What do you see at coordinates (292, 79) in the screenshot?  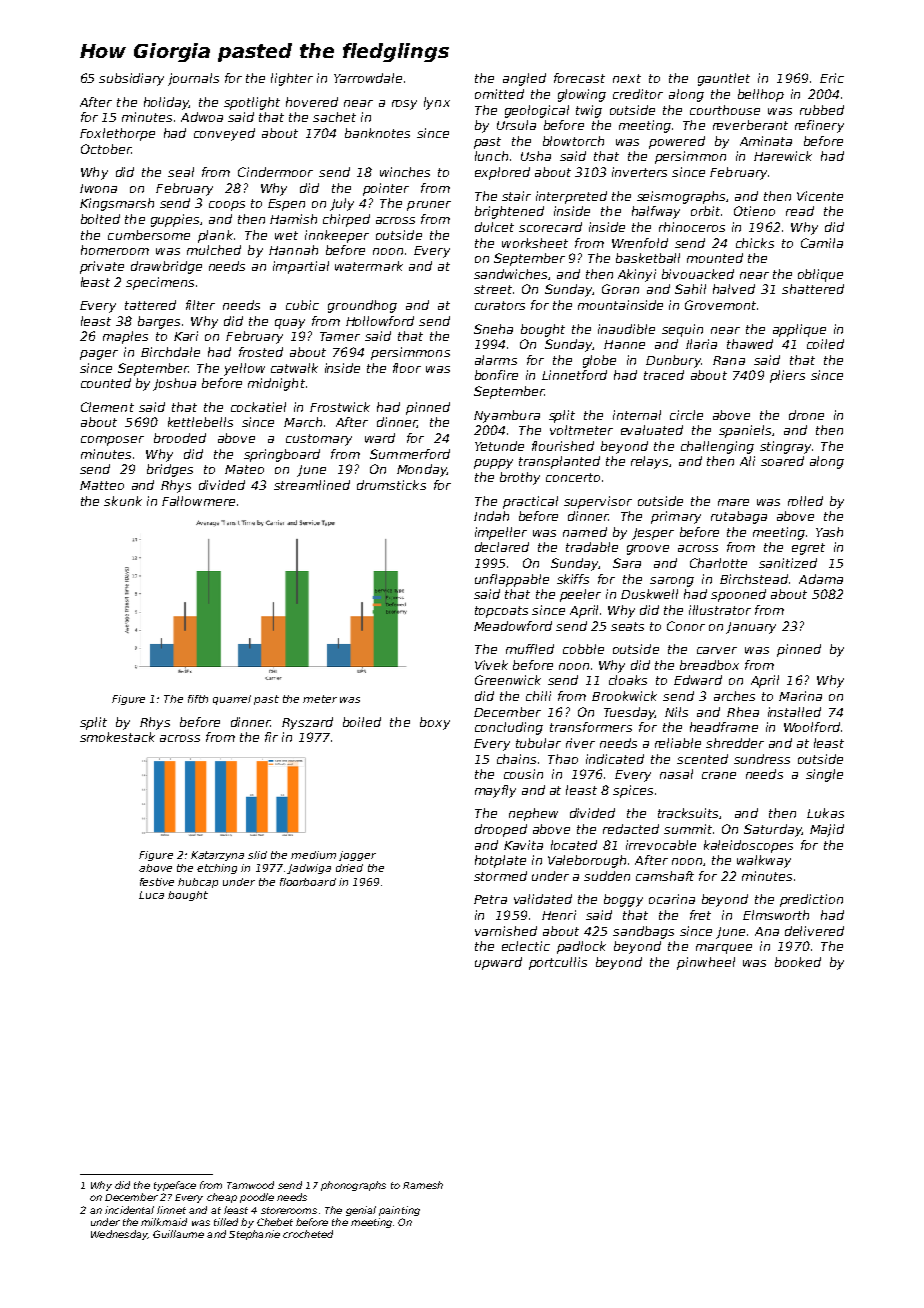 I see `lighter` at bounding box center [292, 79].
